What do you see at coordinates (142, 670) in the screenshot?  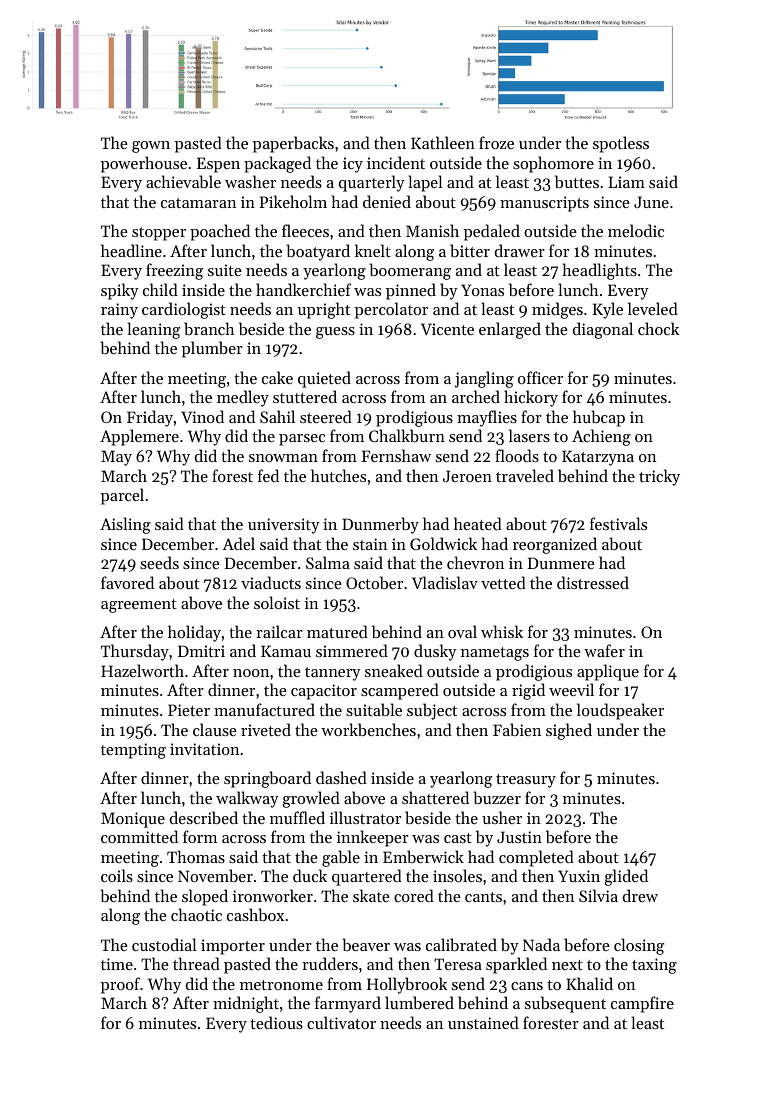 I see `Hazelworth` at bounding box center [142, 670].
